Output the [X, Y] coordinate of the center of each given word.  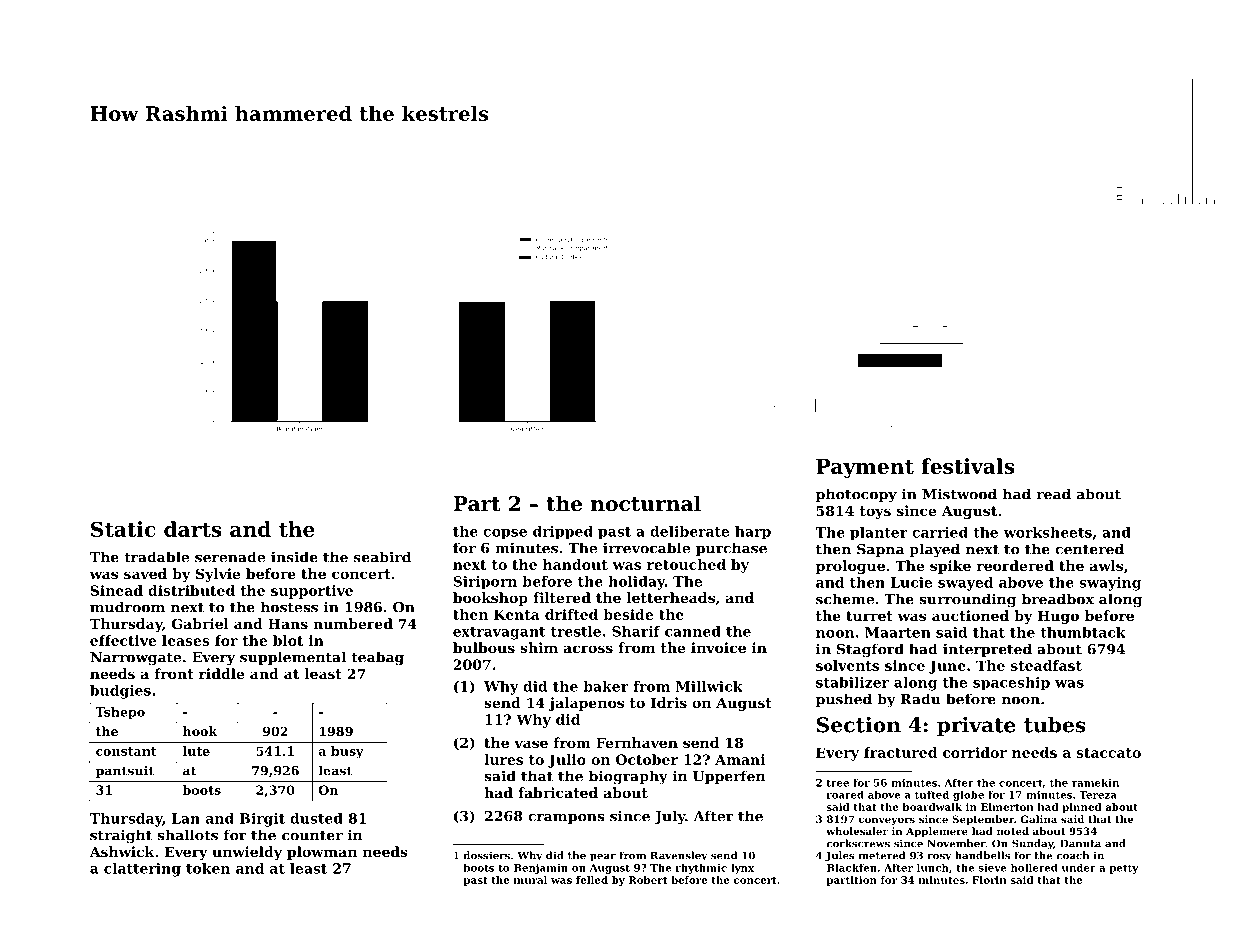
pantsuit [125, 772]
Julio [567, 761]
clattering [142, 870]
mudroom [127, 607]
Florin [989, 880]
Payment [865, 468]
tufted [932, 795]
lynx [742, 869]
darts [193, 529]
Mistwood [959, 494]
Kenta [517, 614]
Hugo [1058, 617]
